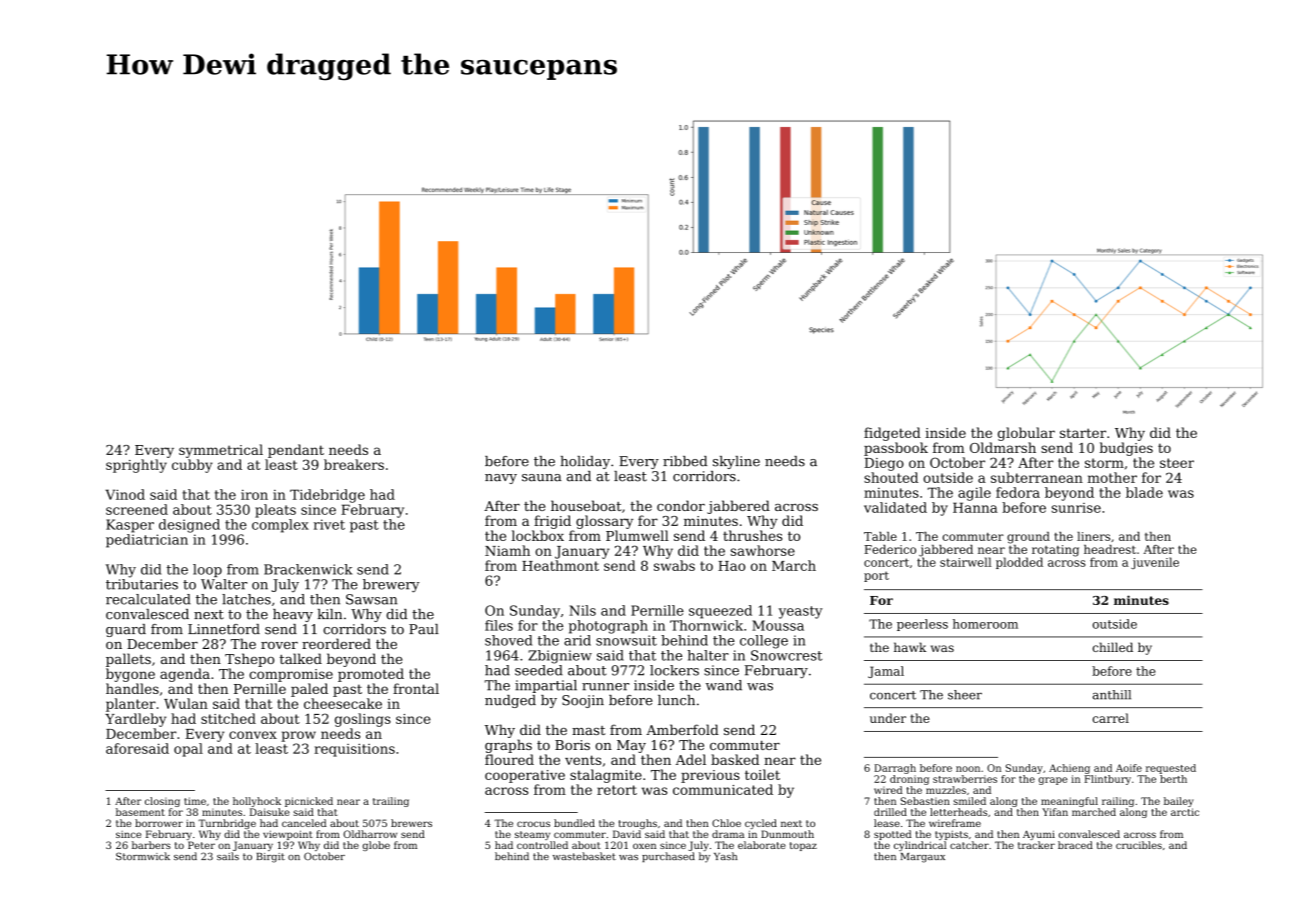  I want to click on rotating, so click(1055, 551).
